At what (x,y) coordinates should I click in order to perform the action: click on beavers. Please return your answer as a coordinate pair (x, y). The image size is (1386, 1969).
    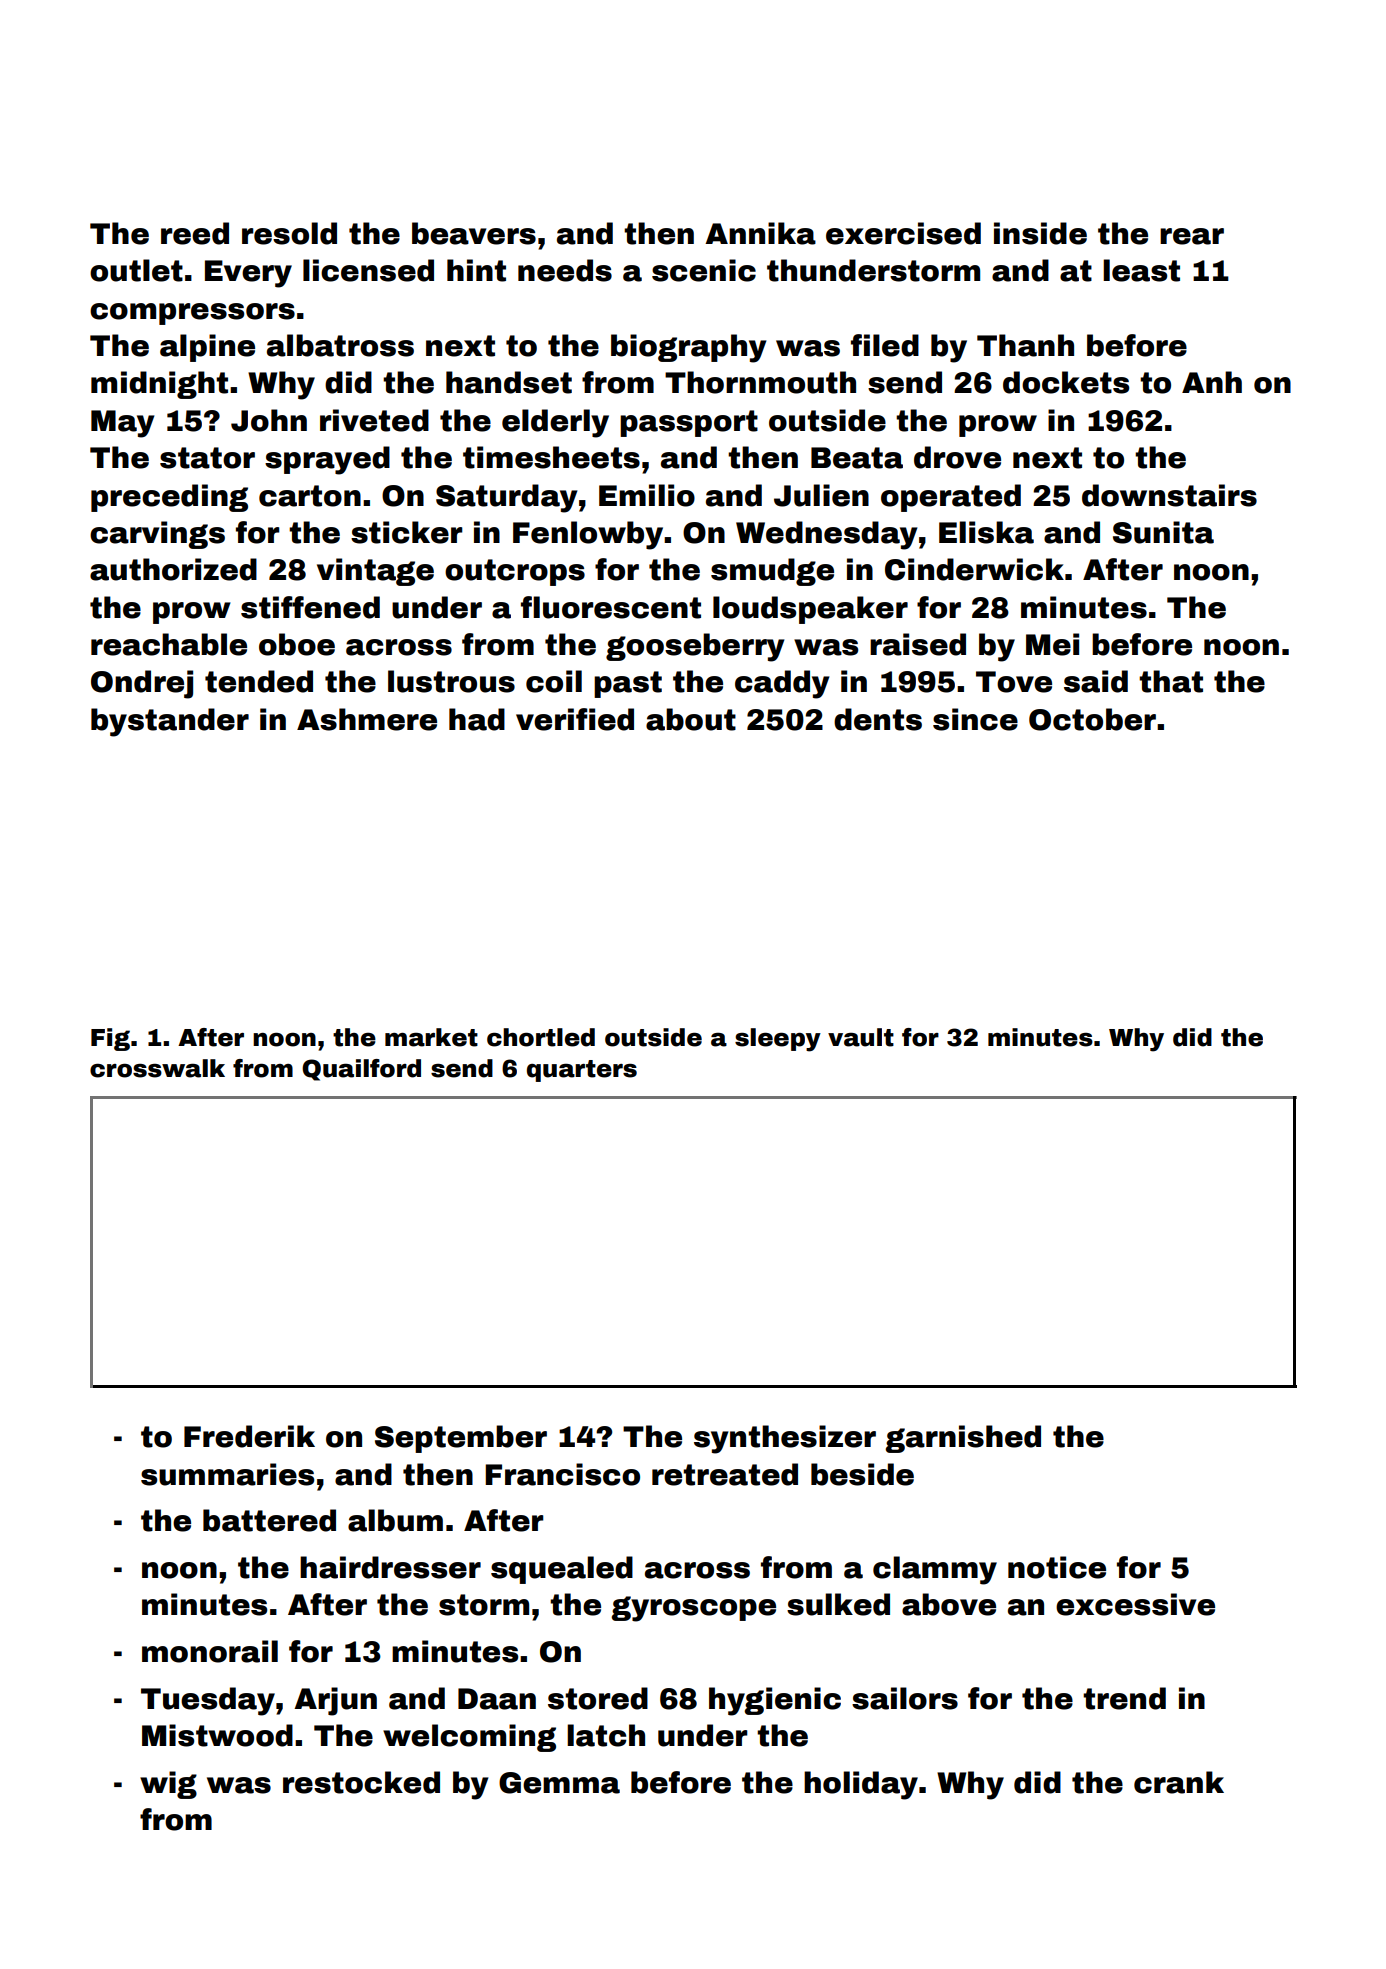
    Looking at the image, I should click on (474, 233).
